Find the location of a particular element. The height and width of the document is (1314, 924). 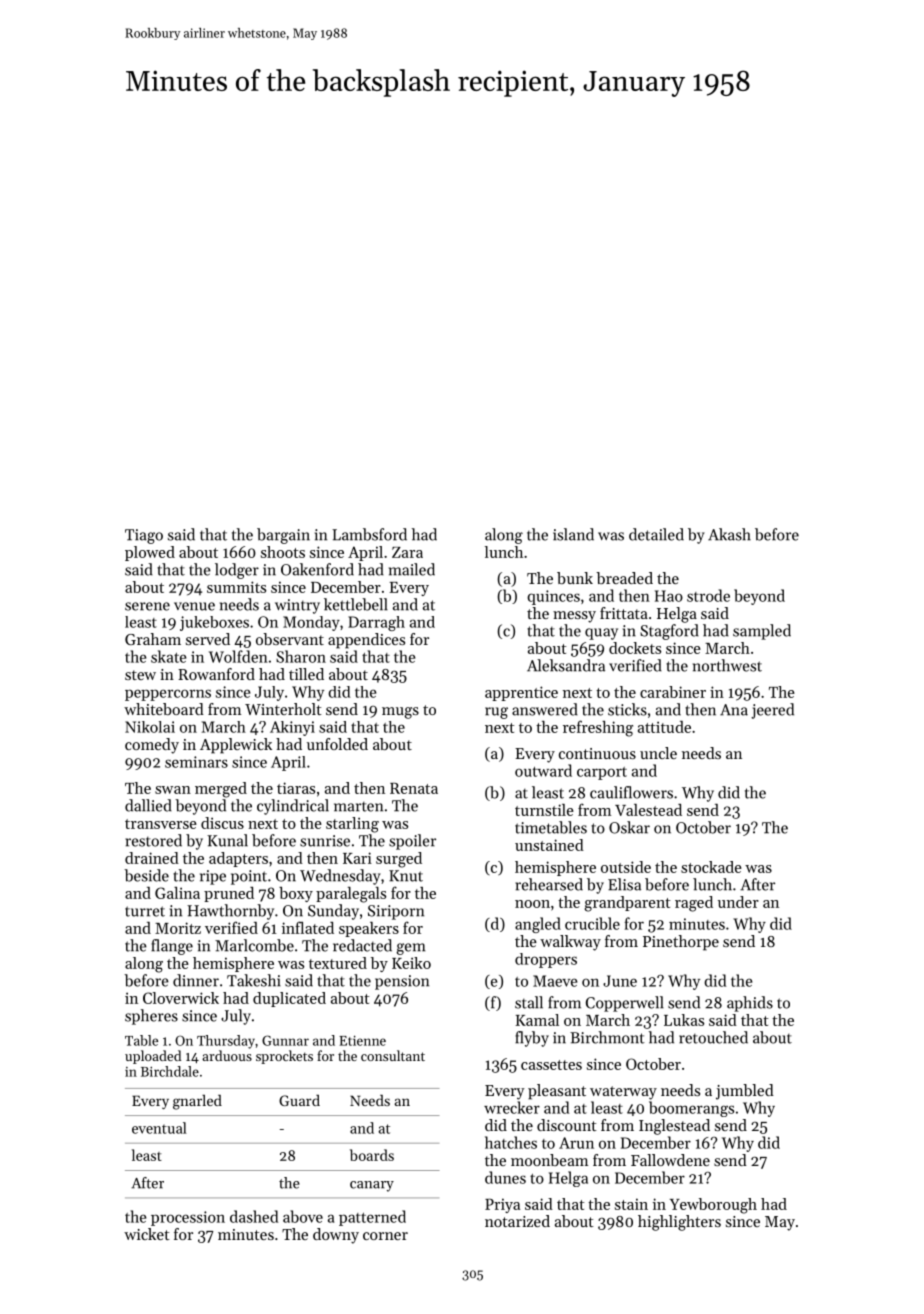

bargain is located at coordinates (283, 536).
